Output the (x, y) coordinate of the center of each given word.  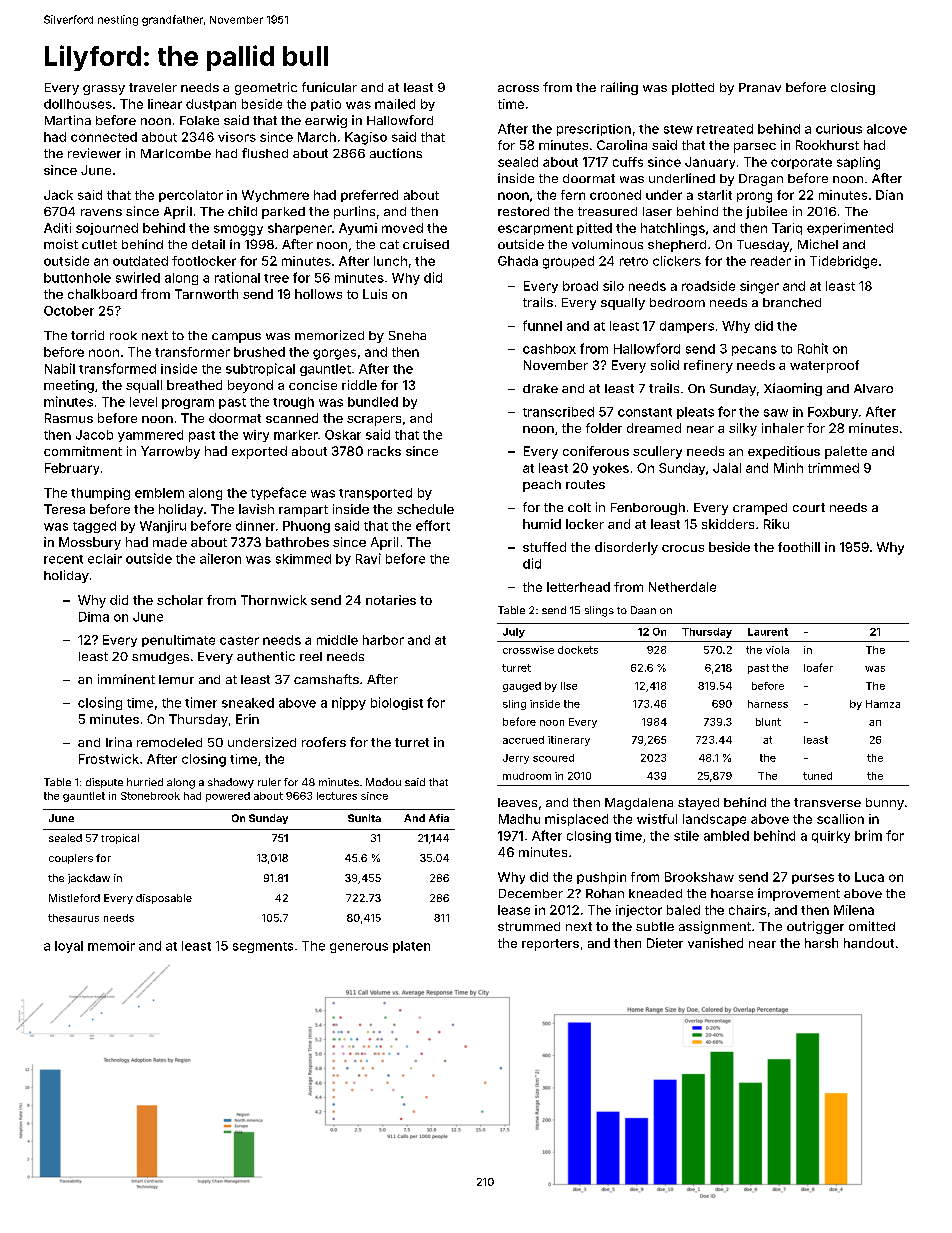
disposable (164, 899)
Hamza (883, 704)
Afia (439, 818)
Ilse (569, 686)
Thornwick (274, 600)
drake (540, 388)
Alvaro (873, 388)
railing (619, 88)
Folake (199, 120)
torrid (87, 335)
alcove (887, 129)
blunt (768, 722)
